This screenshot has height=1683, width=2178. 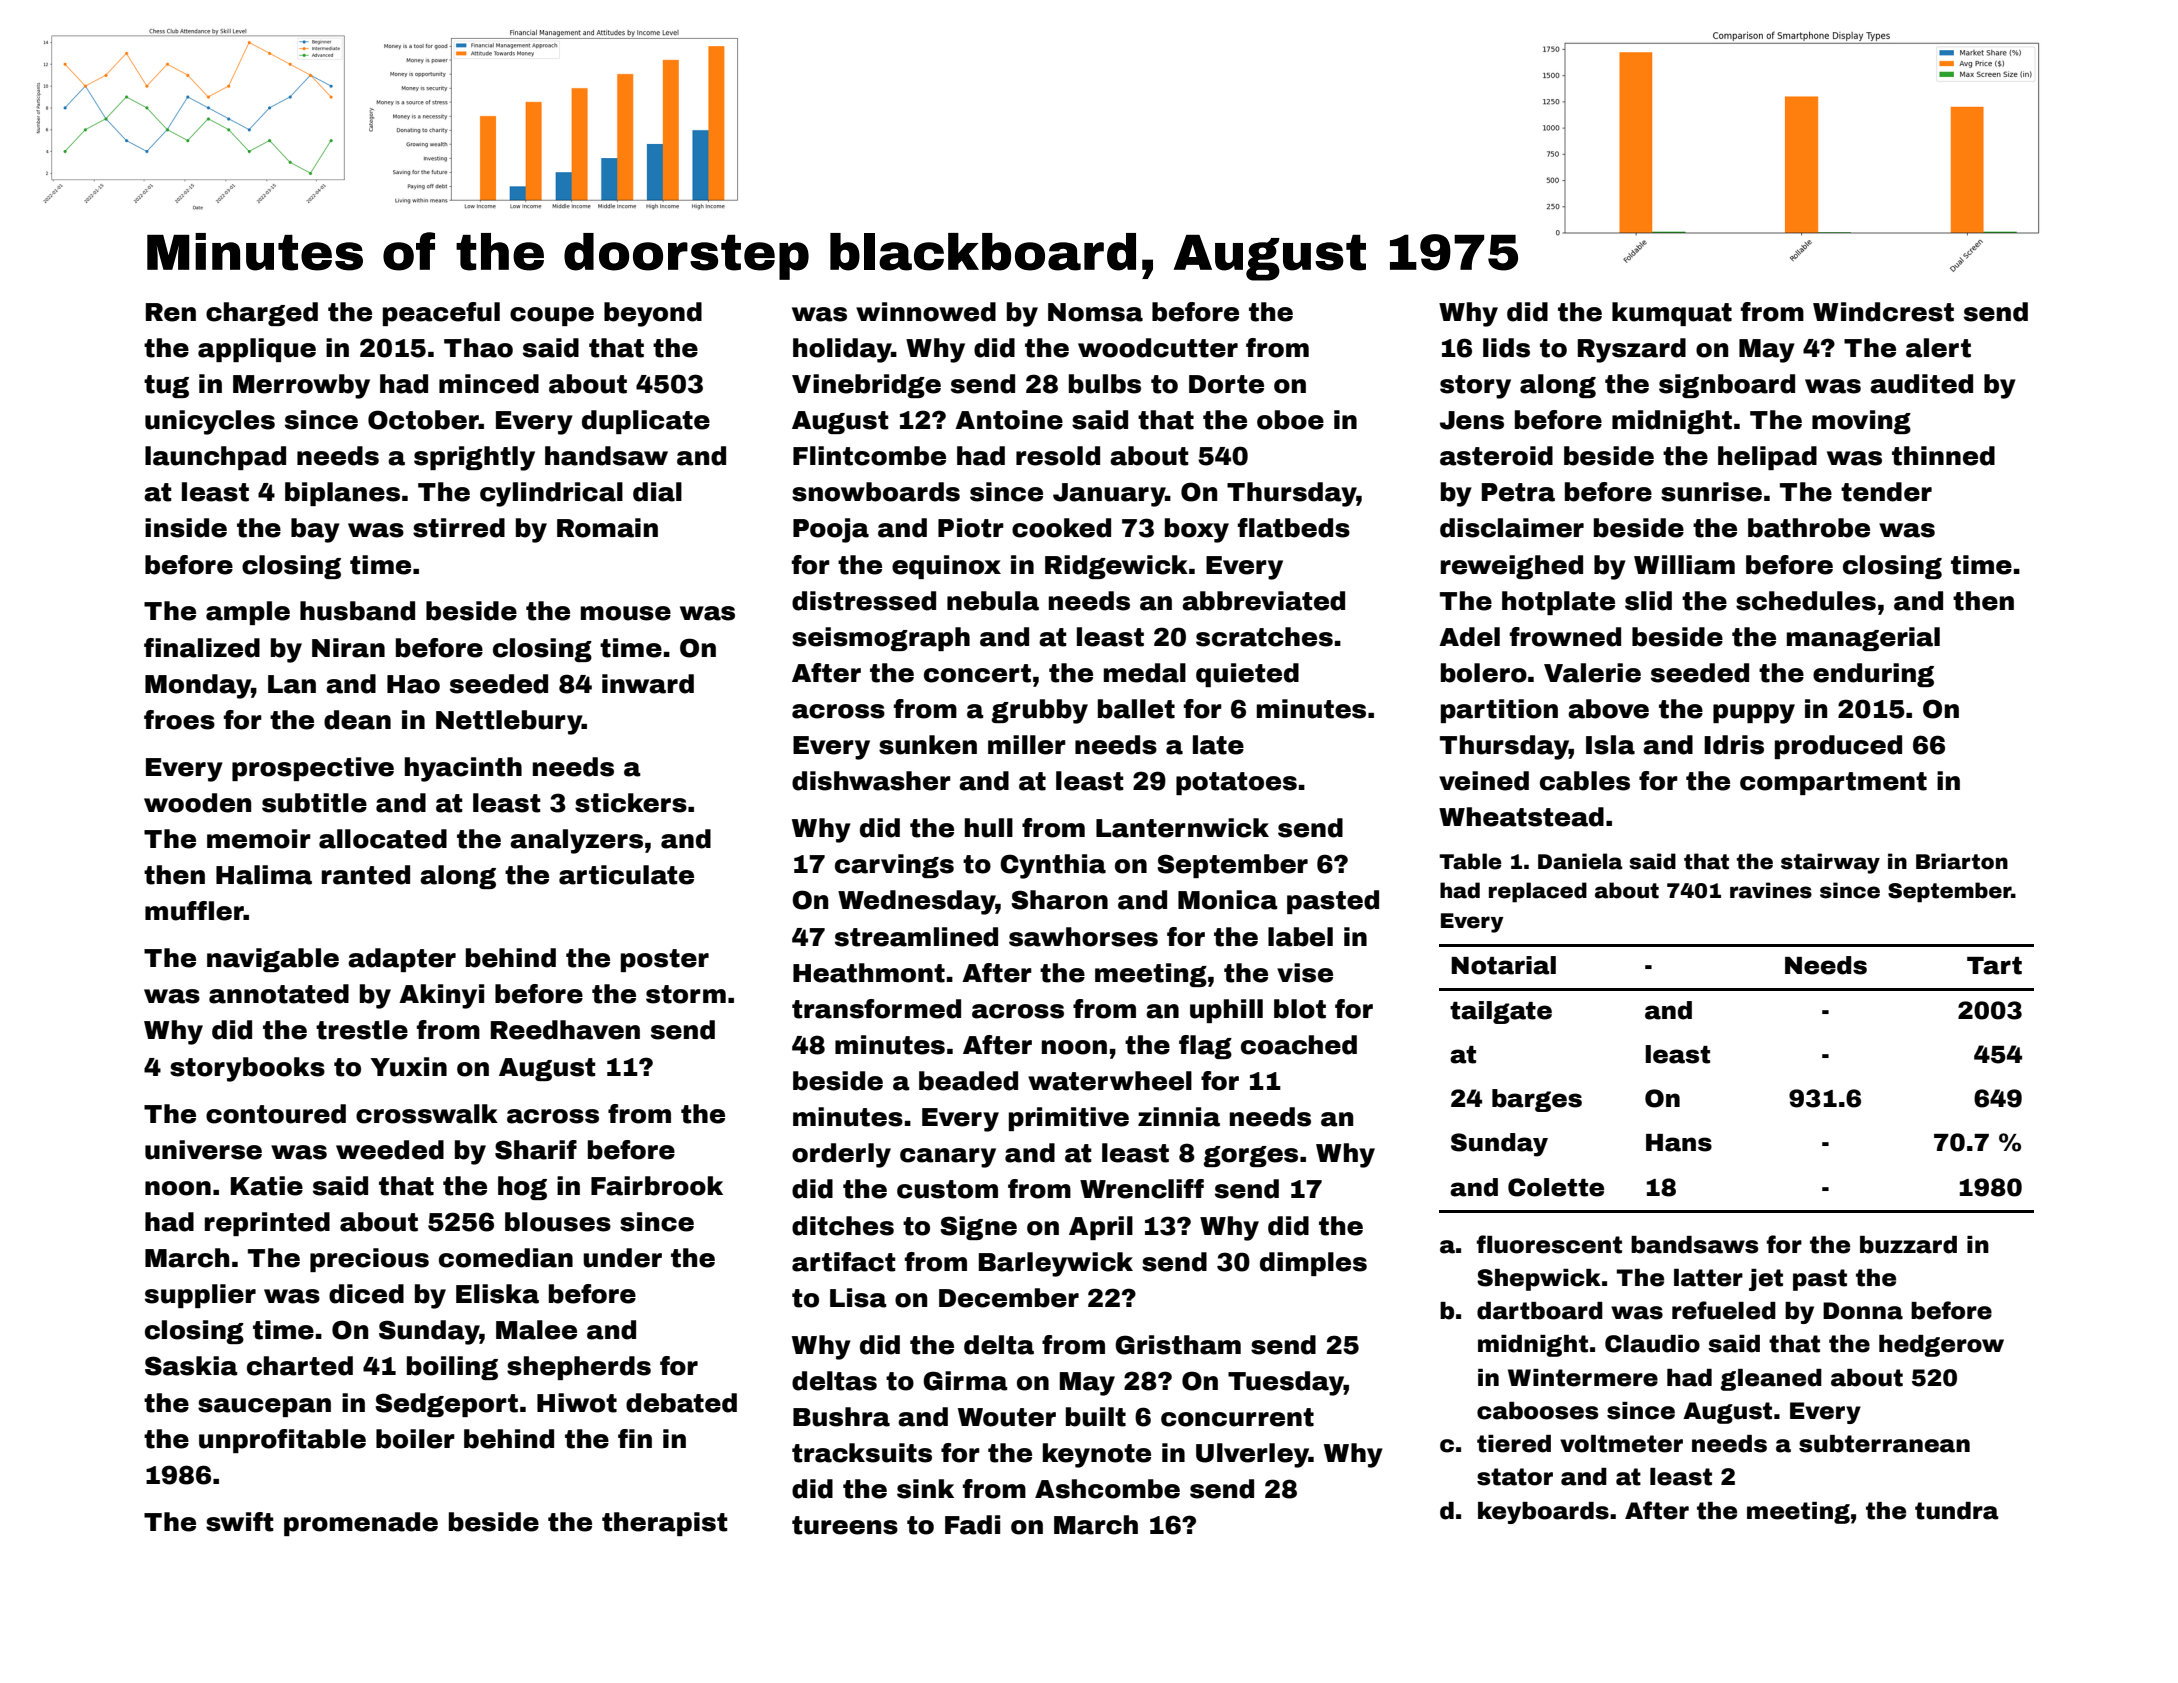 What do you see at coordinates (646, 422) in the screenshot?
I see `duplicate` at bounding box center [646, 422].
